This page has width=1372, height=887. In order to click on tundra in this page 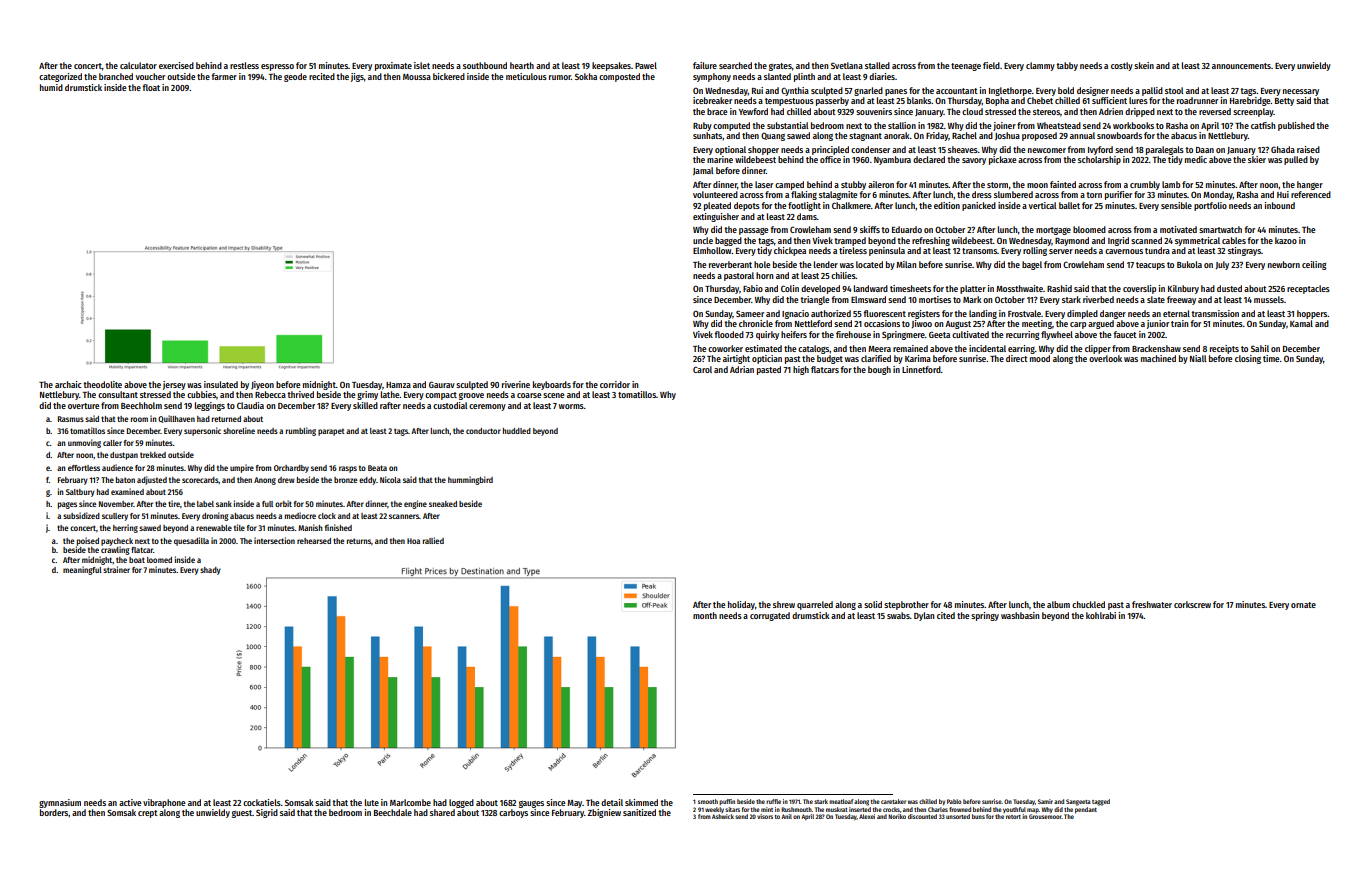, I will do `click(1157, 250)`.
